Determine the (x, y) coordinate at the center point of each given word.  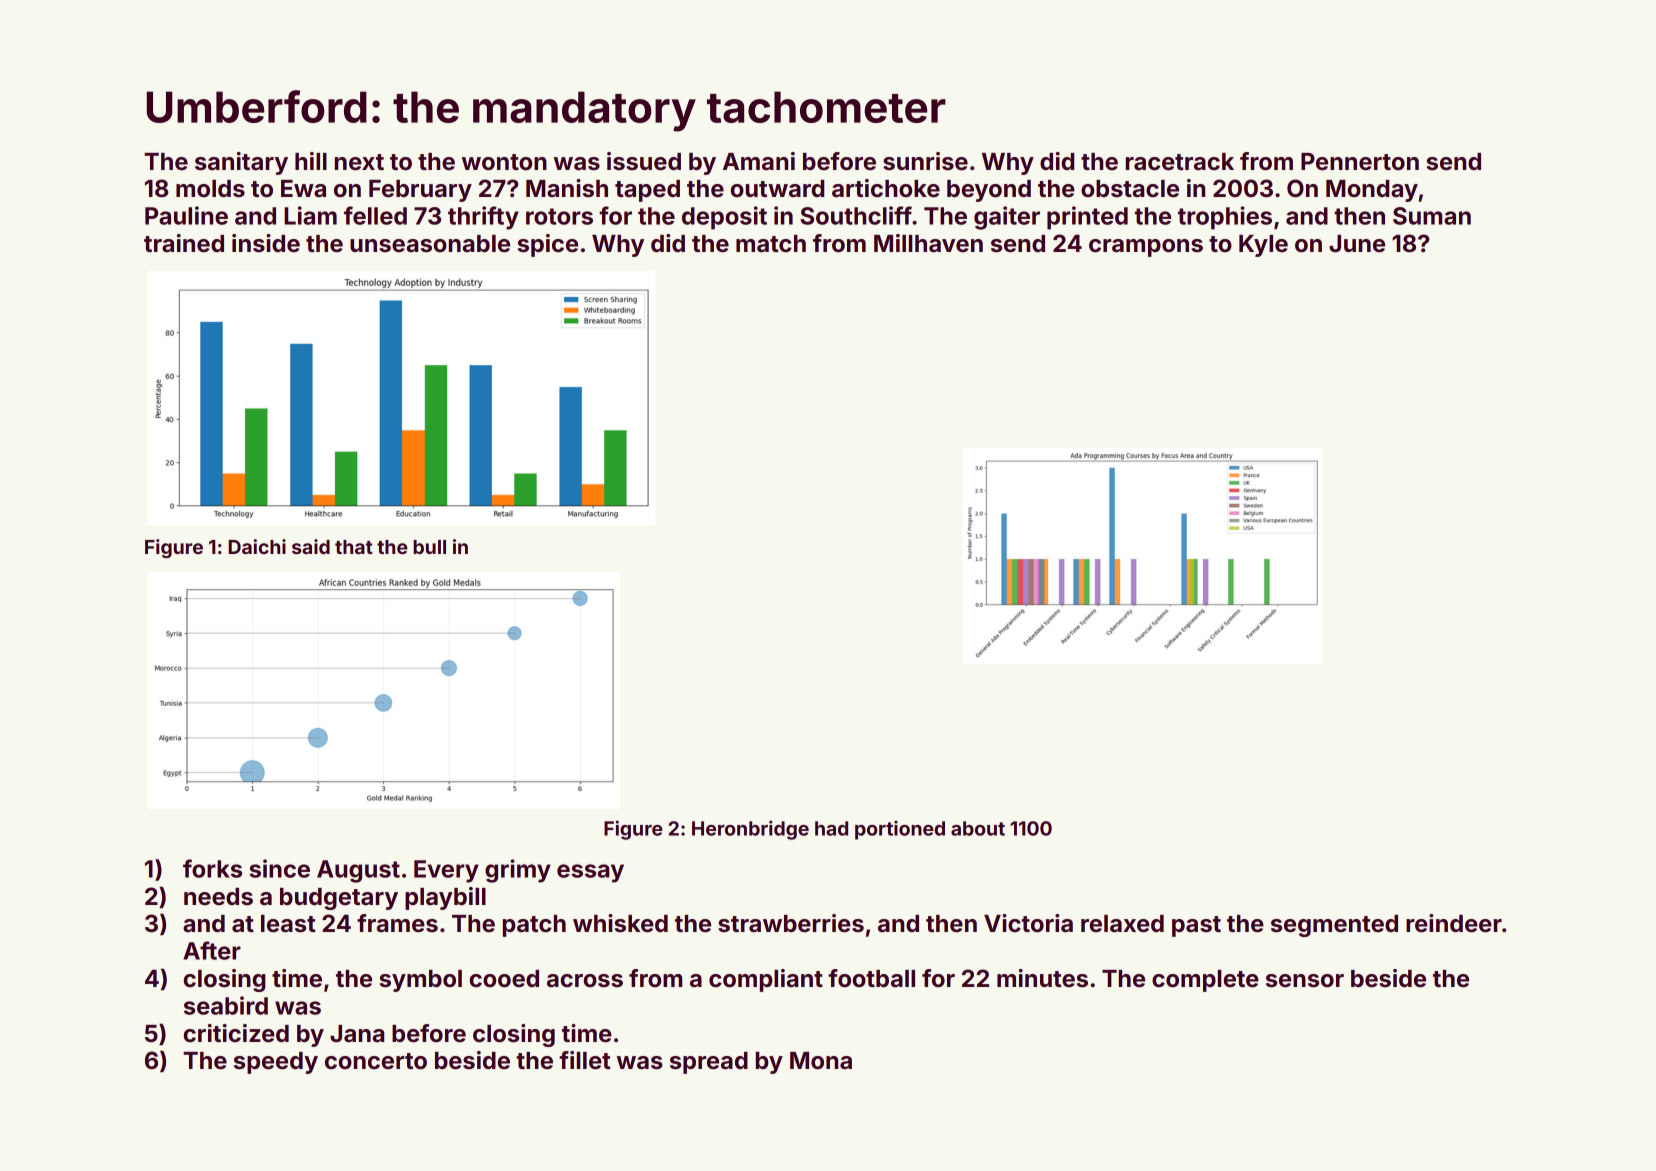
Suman (1432, 216)
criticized (236, 1033)
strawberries (791, 923)
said (311, 546)
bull (429, 547)
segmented (1334, 926)
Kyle (1263, 246)
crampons (1146, 248)
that (354, 547)
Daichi (257, 546)
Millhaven (928, 243)
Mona (821, 1061)
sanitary (241, 163)
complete (1205, 981)
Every (446, 871)
